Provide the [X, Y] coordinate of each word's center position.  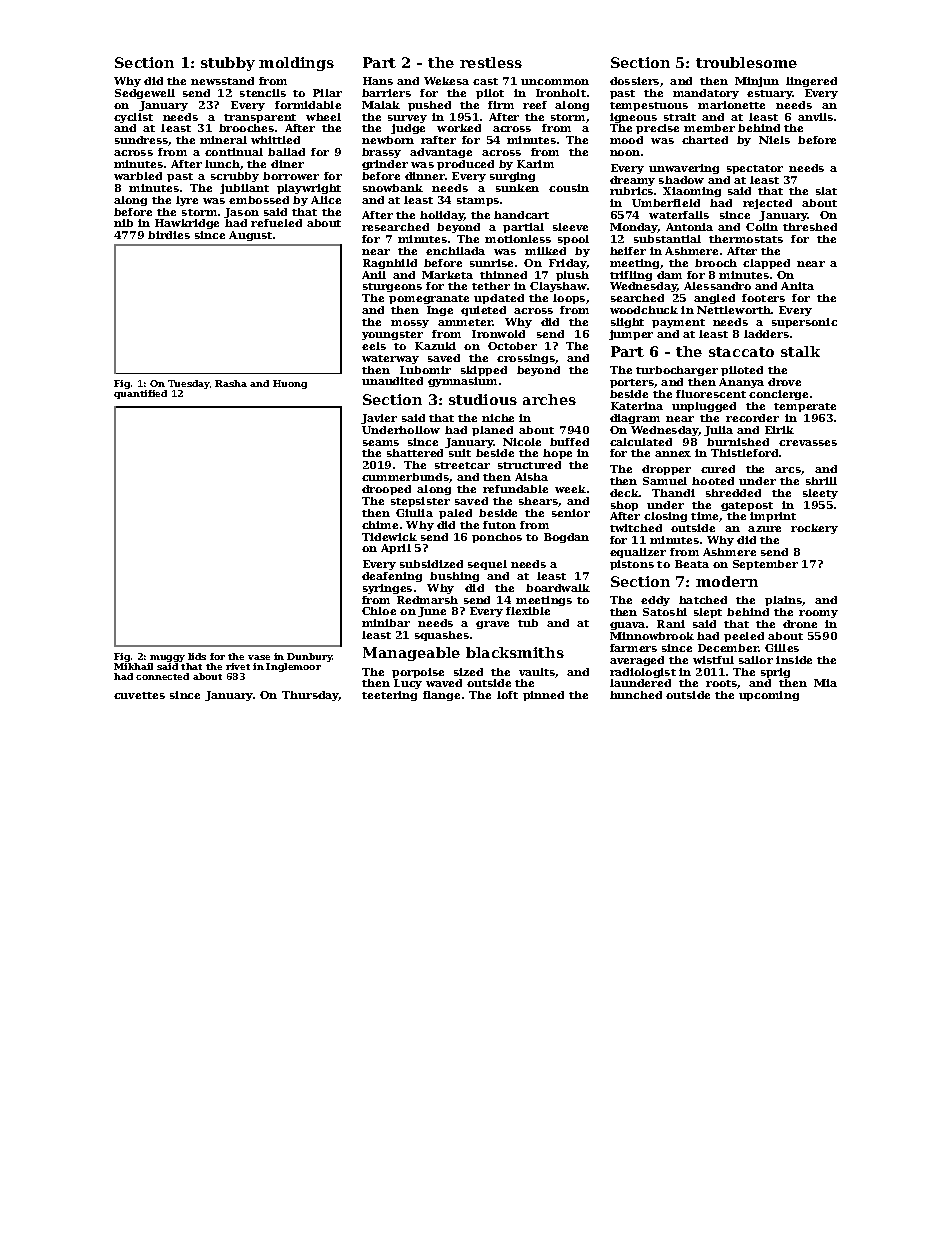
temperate [805, 407]
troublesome [746, 62]
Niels [774, 140]
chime [380, 525]
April [396, 549]
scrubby [235, 177]
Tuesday [189, 384]
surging [512, 177]
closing [665, 517]
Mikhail [133, 666]
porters [632, 383]
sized [468, 672]
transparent [260, 118]
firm [501, 105]
